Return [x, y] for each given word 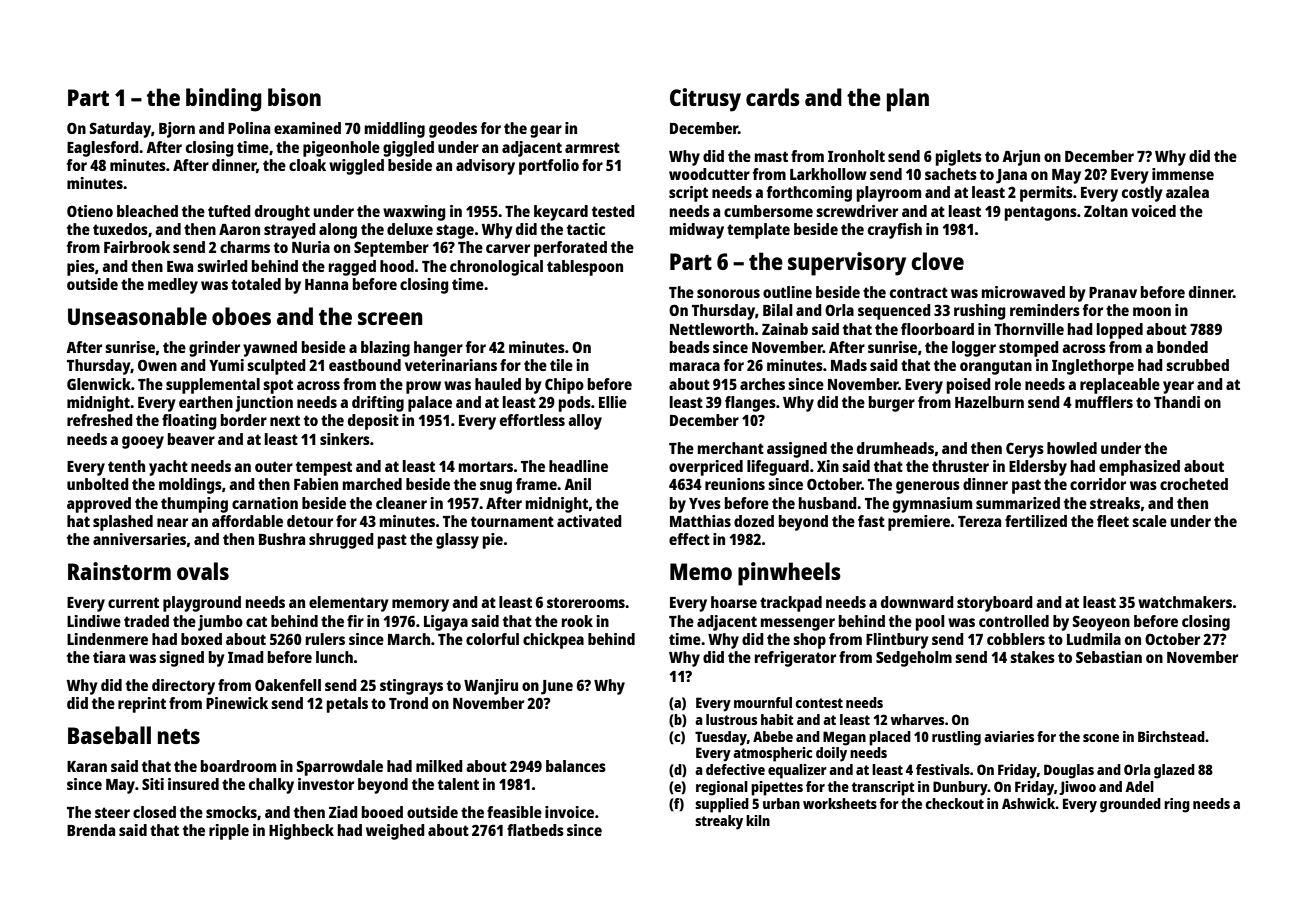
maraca [695, 366]
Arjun [1021, 158]
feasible [514, 812]
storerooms [586, 602]
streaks [1115, 503]
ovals [203, 571]
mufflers [1104, 402]
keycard [561, 213]
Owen [157, 365]
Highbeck [301, 832]
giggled [408, 149]
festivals [943, 769]
